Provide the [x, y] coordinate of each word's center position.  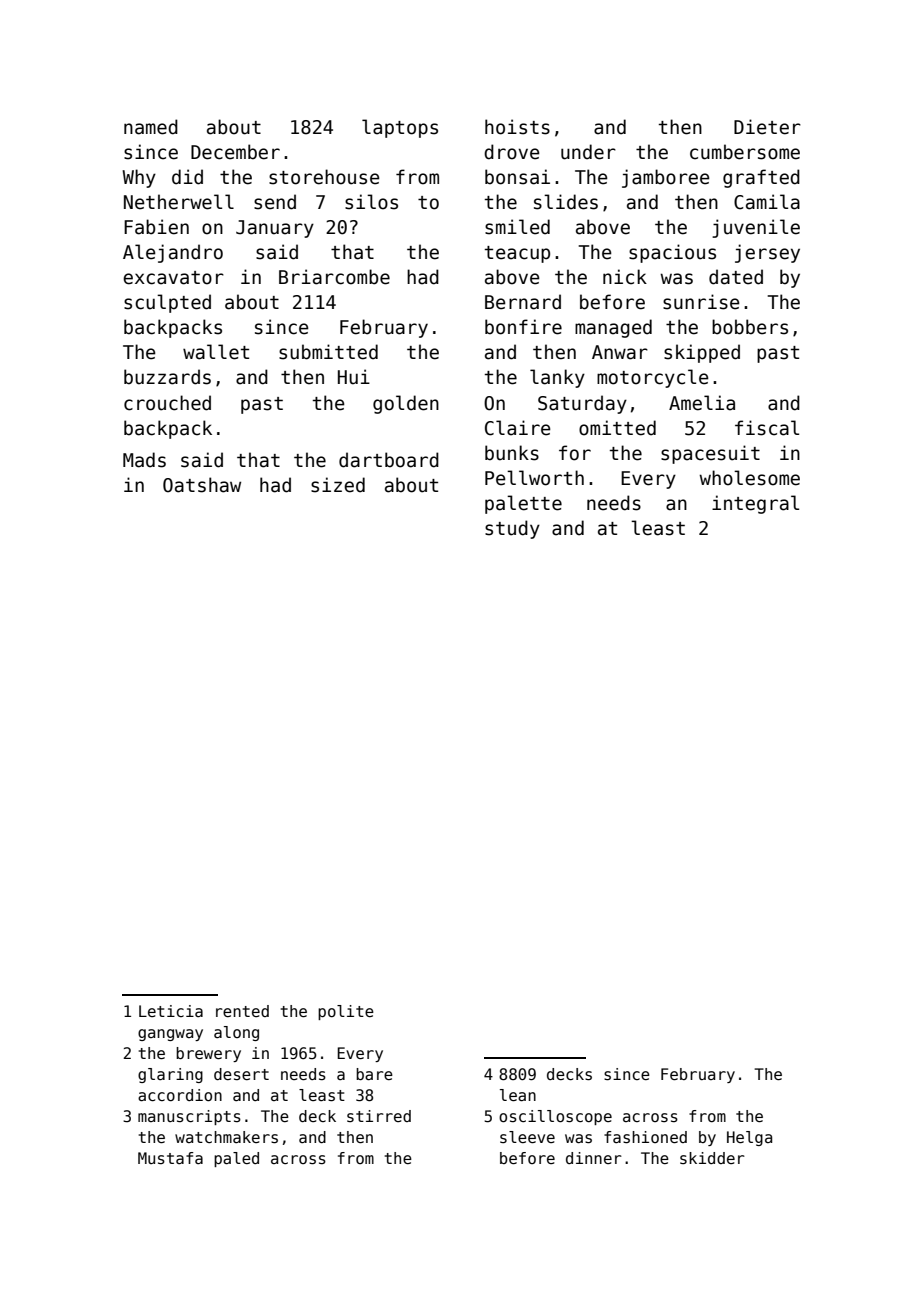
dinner [594, 1158]
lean [518, 1095]
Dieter [767, 127]
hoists [517, 127]
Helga [749, 1138]
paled [236, 1159]
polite [346, 1012]
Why [139, 178]
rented [242, 1011]
